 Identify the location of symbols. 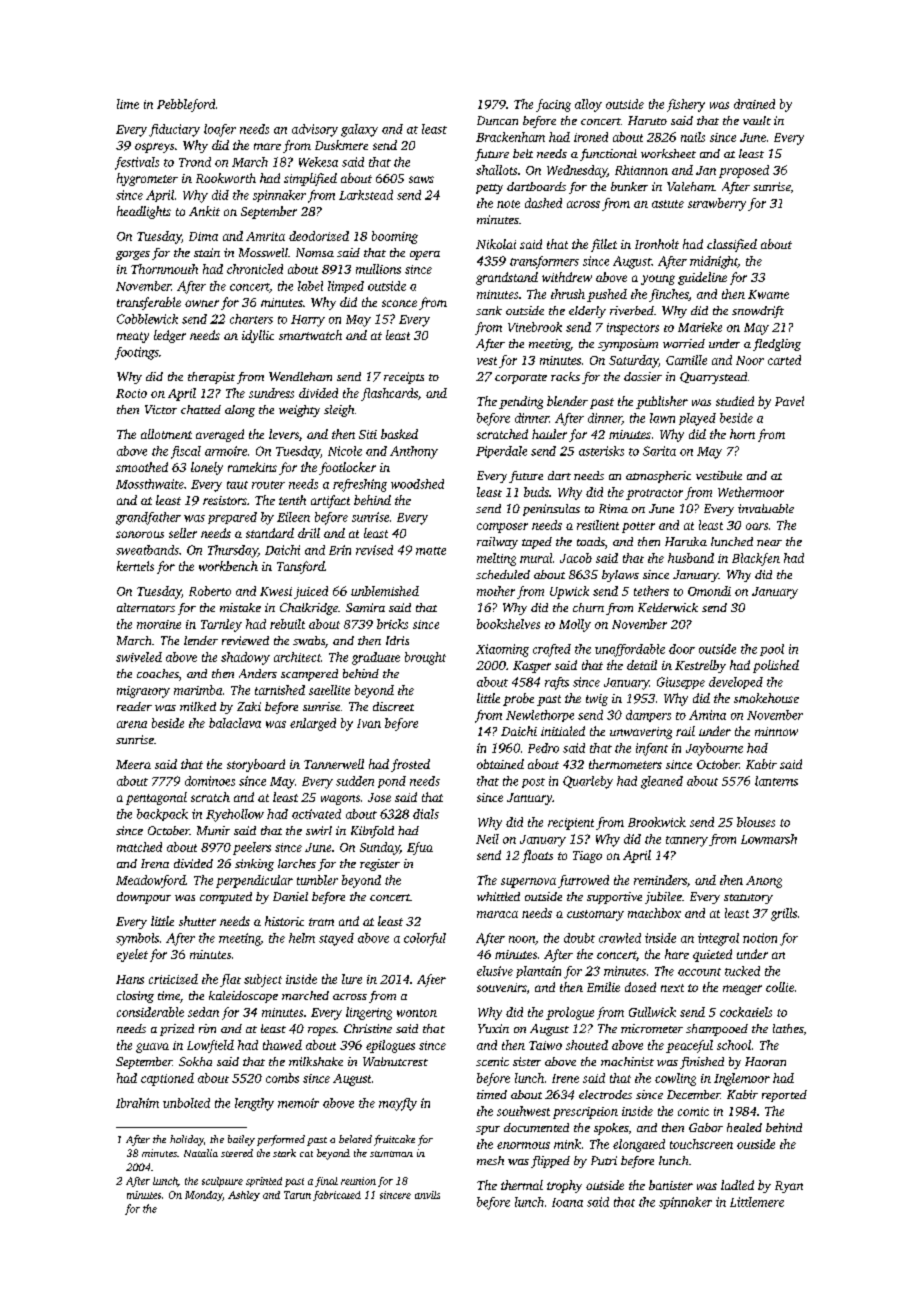
(137, 939).
